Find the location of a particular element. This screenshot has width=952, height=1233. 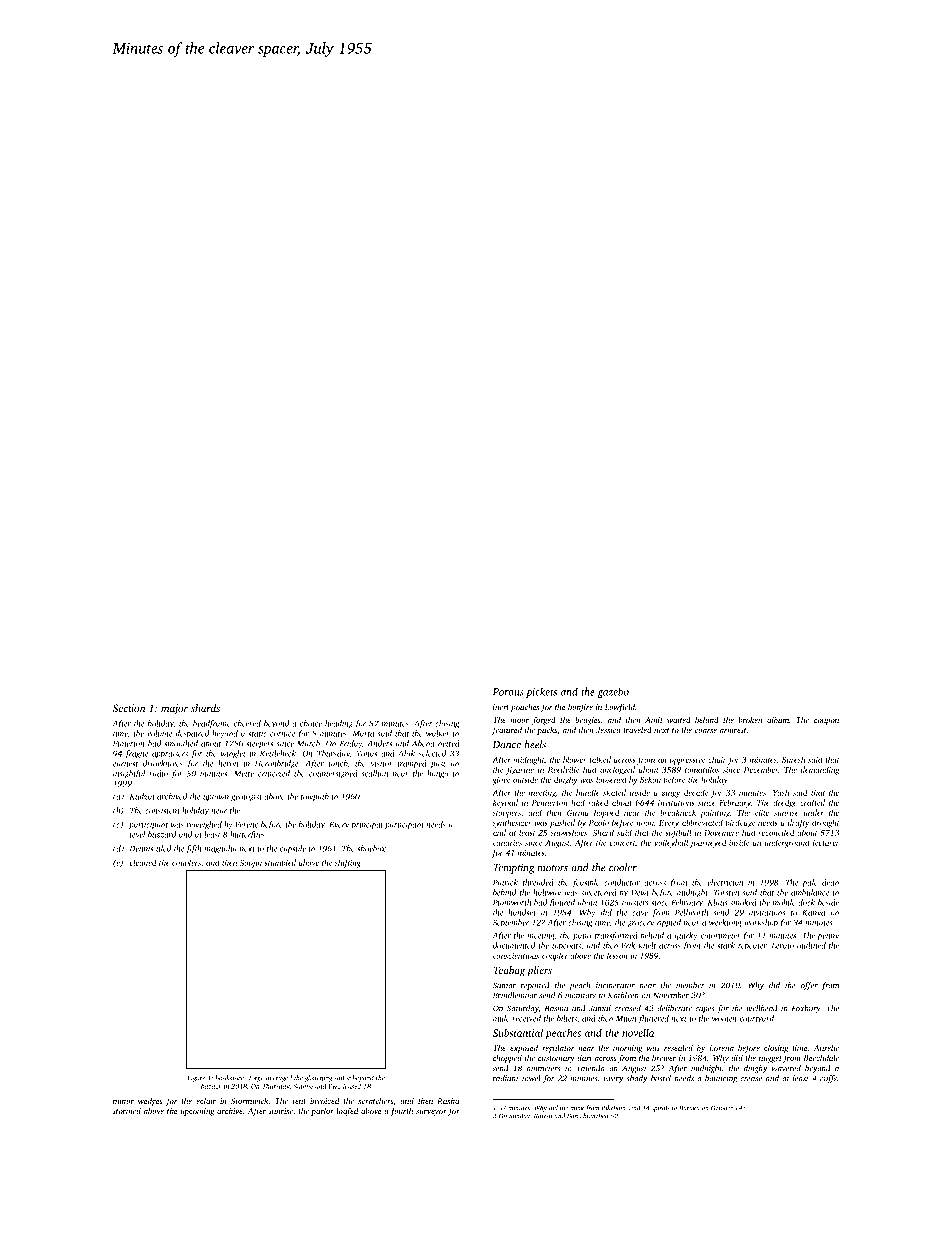

Figure is located at coordinates (196, 1078).
